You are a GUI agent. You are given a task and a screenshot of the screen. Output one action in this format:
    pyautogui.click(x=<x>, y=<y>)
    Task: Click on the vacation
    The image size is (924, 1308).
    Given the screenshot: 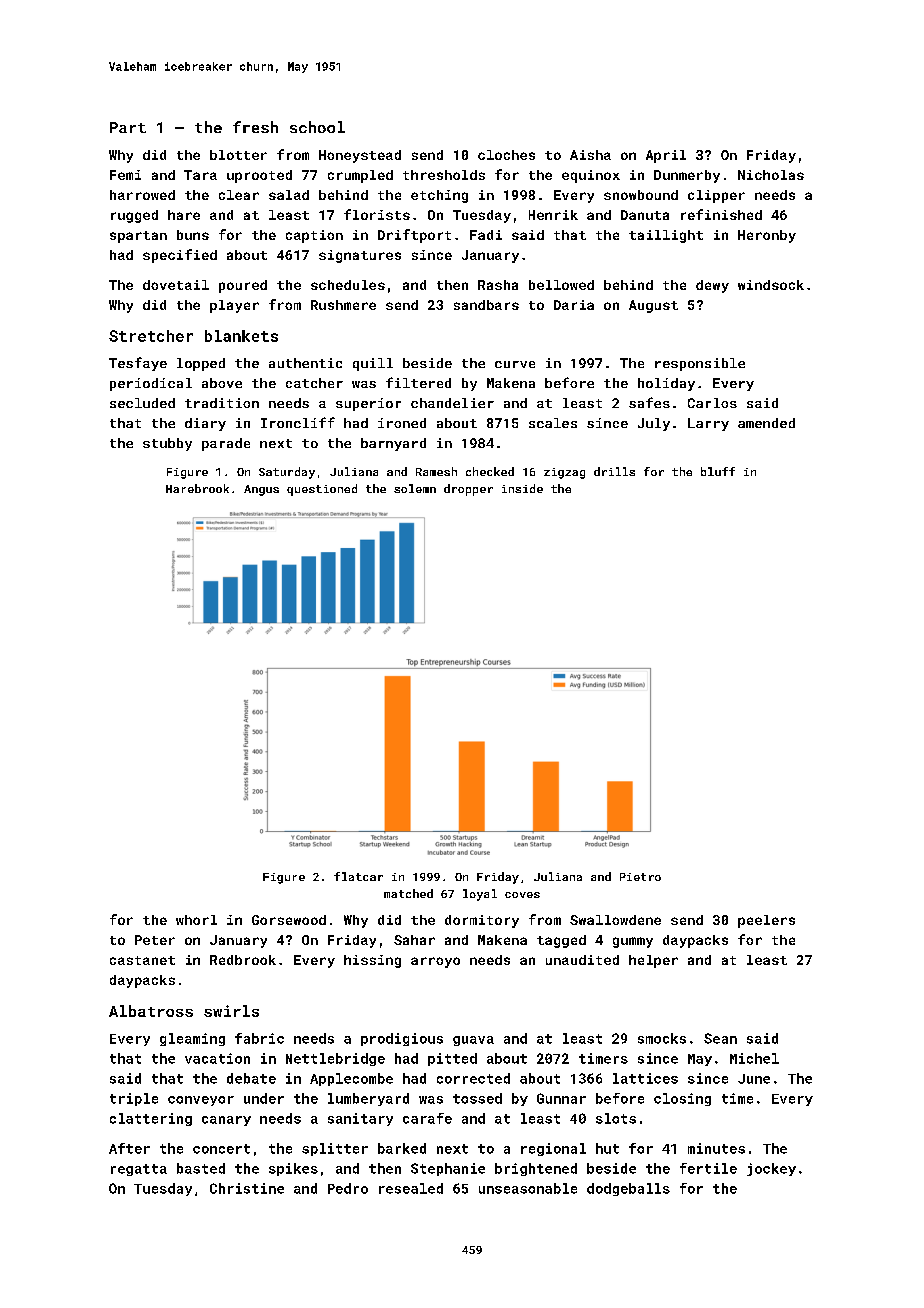 What is the action you would take?
    pyautogui.click(x=217, y=1058)
